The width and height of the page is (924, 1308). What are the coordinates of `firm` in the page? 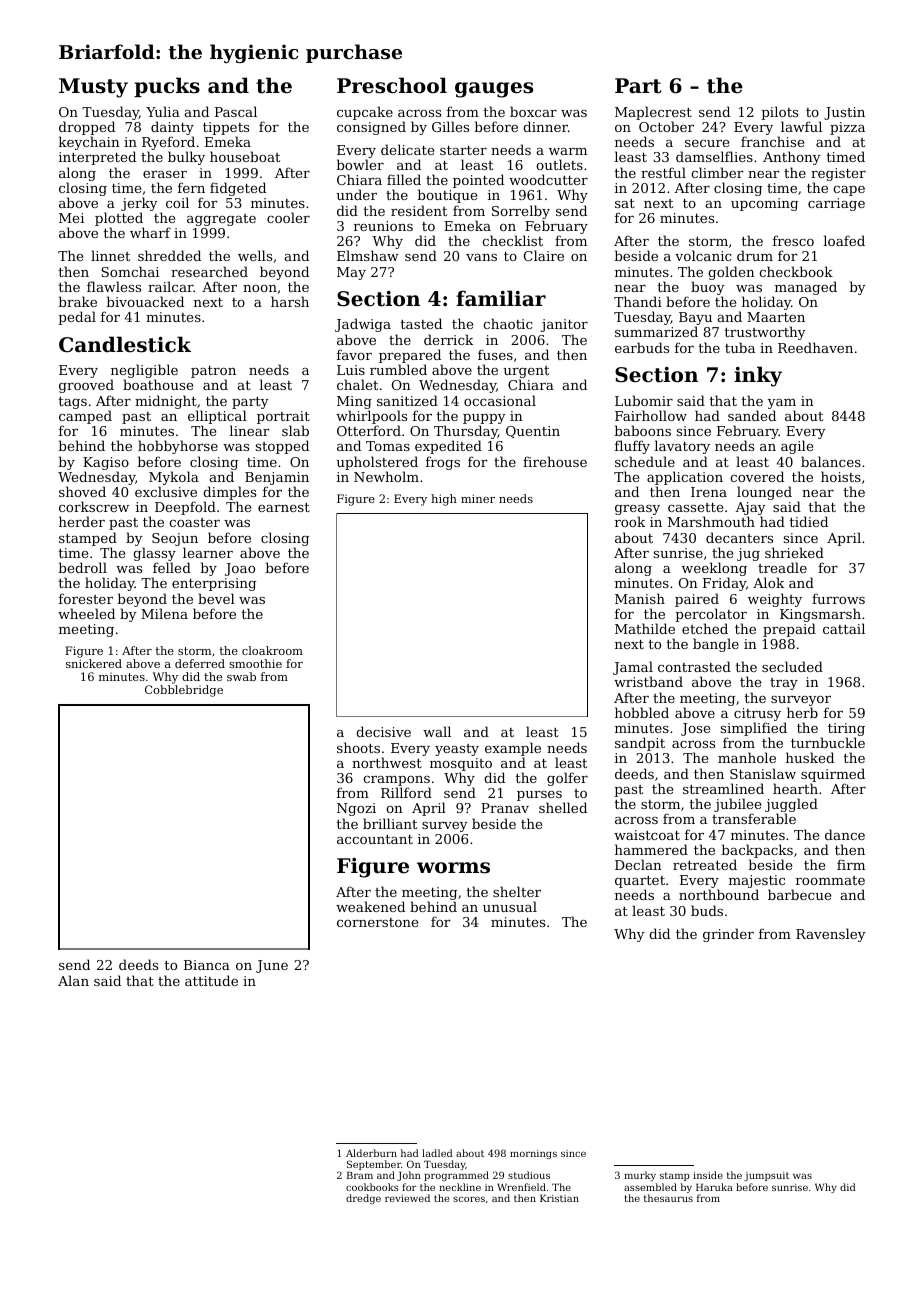 It's located at (851, 864).
